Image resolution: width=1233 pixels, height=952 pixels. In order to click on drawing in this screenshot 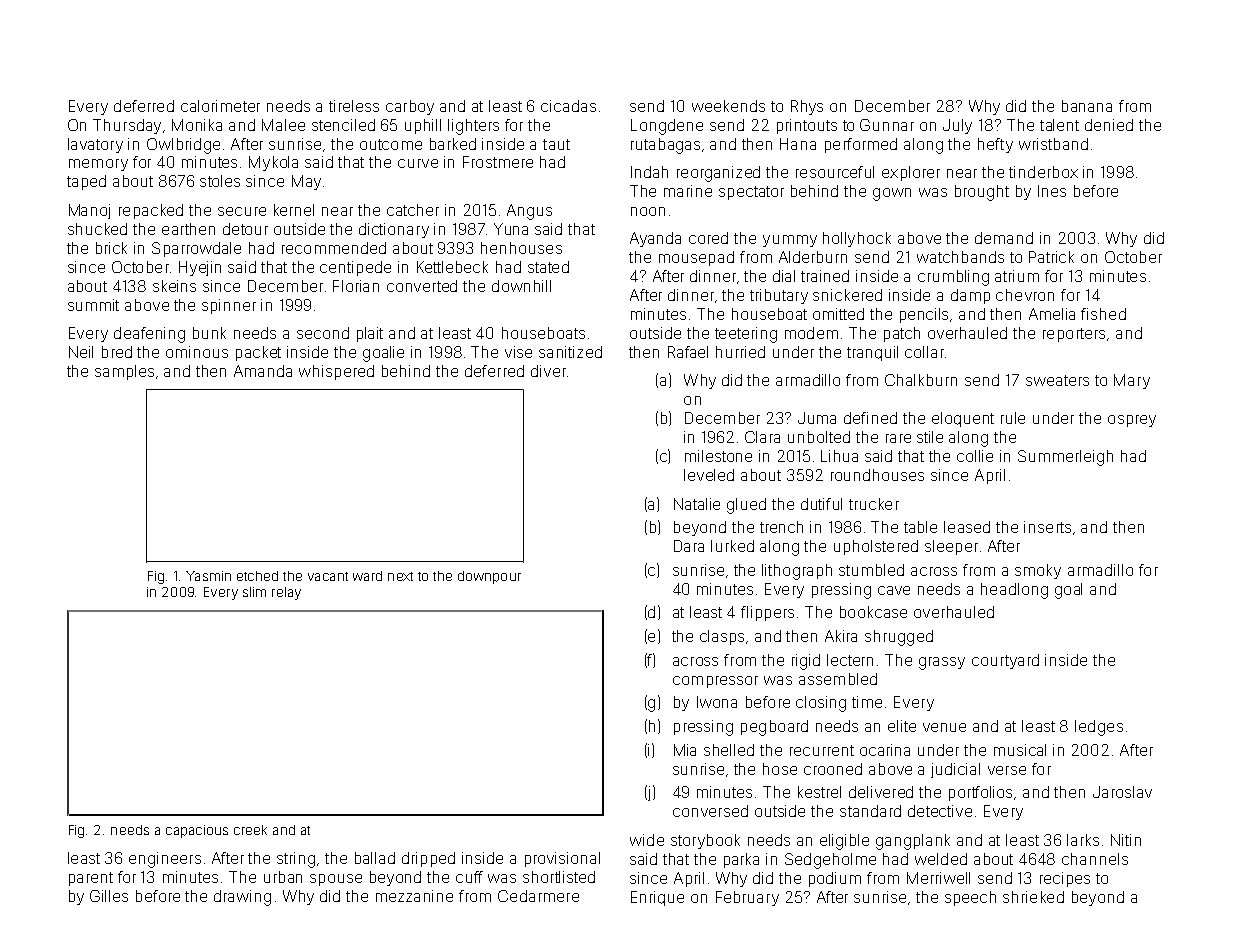, I will do `click(242, 898)`.
